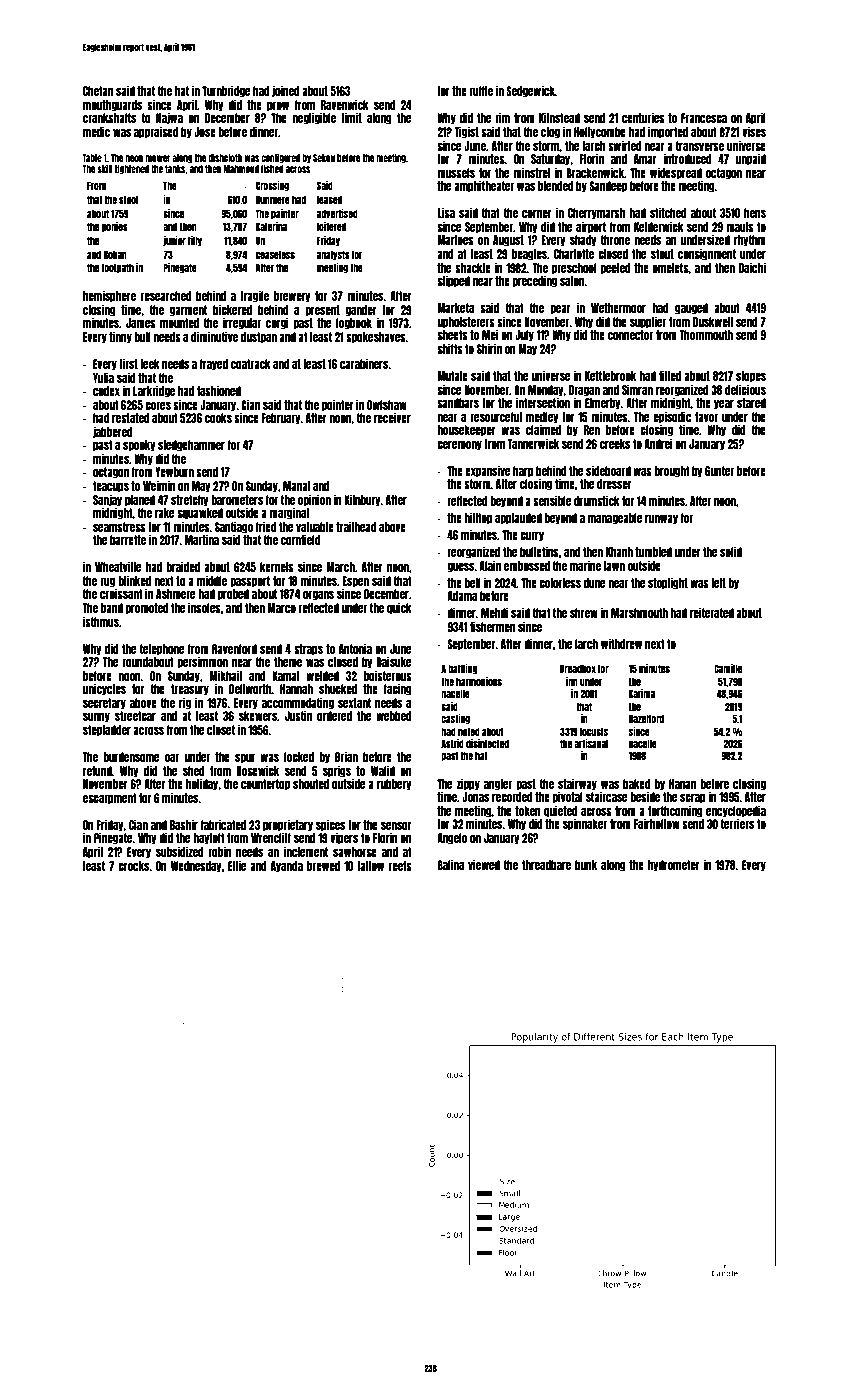  What do you see at coordinates (473, 268) in the document?
I see `shackle` at bounding box center [473, 268].
